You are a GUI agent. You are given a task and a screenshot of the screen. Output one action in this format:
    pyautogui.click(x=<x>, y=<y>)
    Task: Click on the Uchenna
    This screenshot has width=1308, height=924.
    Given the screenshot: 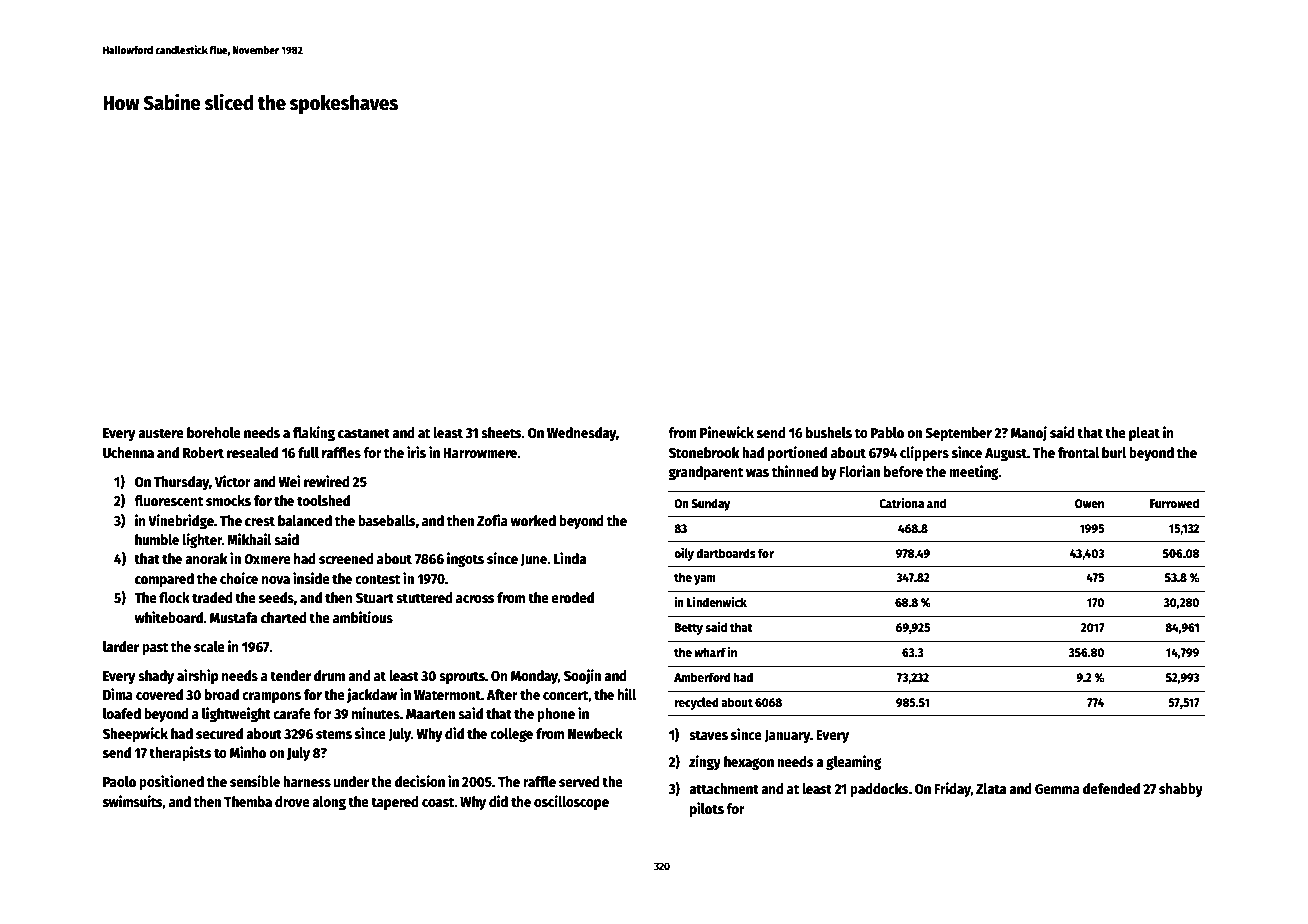 What is the action you would take?
    pyautogui.click(x=128, y=452)
